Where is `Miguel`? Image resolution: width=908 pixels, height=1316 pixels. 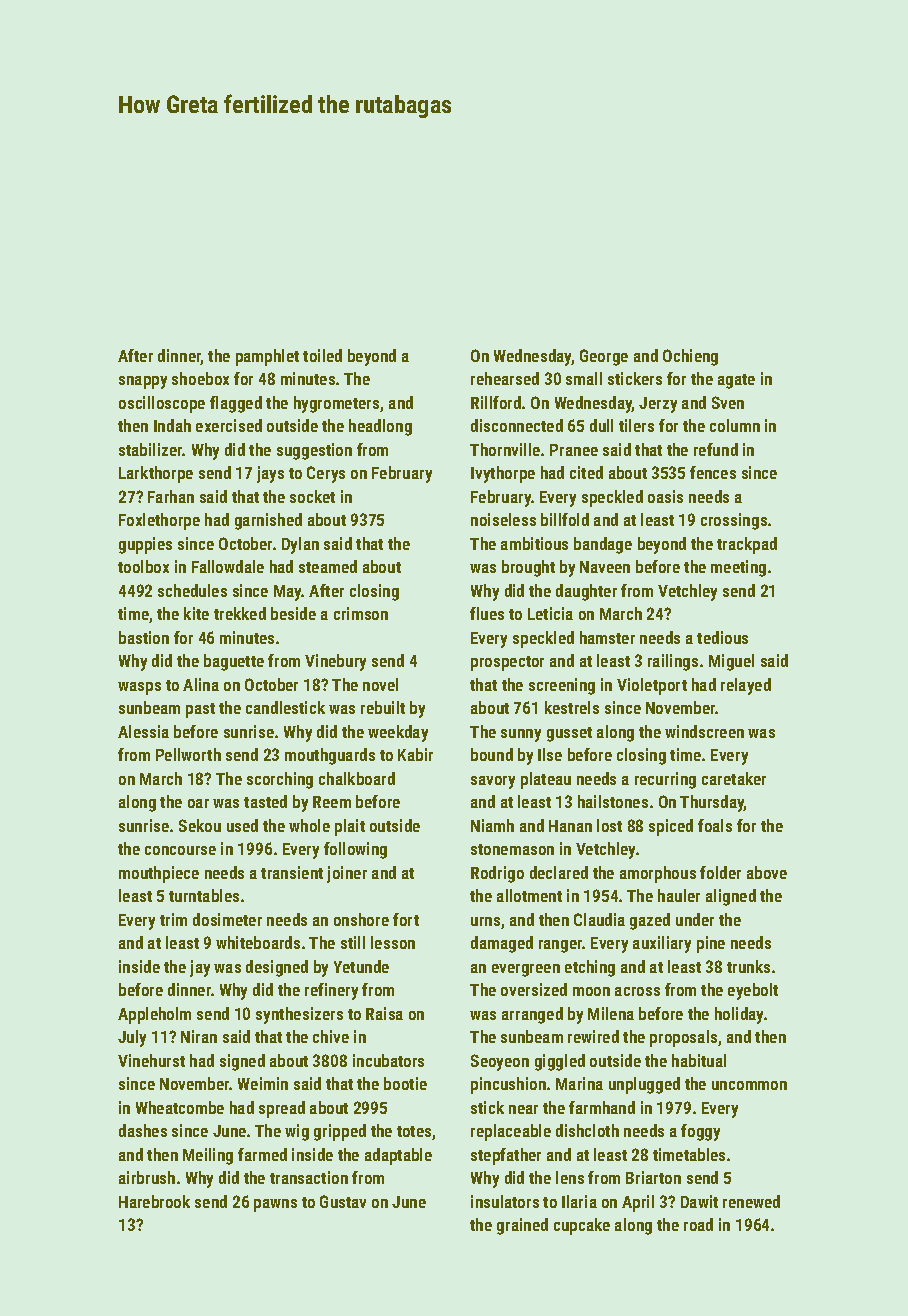 Miguel is located at coordinates (731, 662).
